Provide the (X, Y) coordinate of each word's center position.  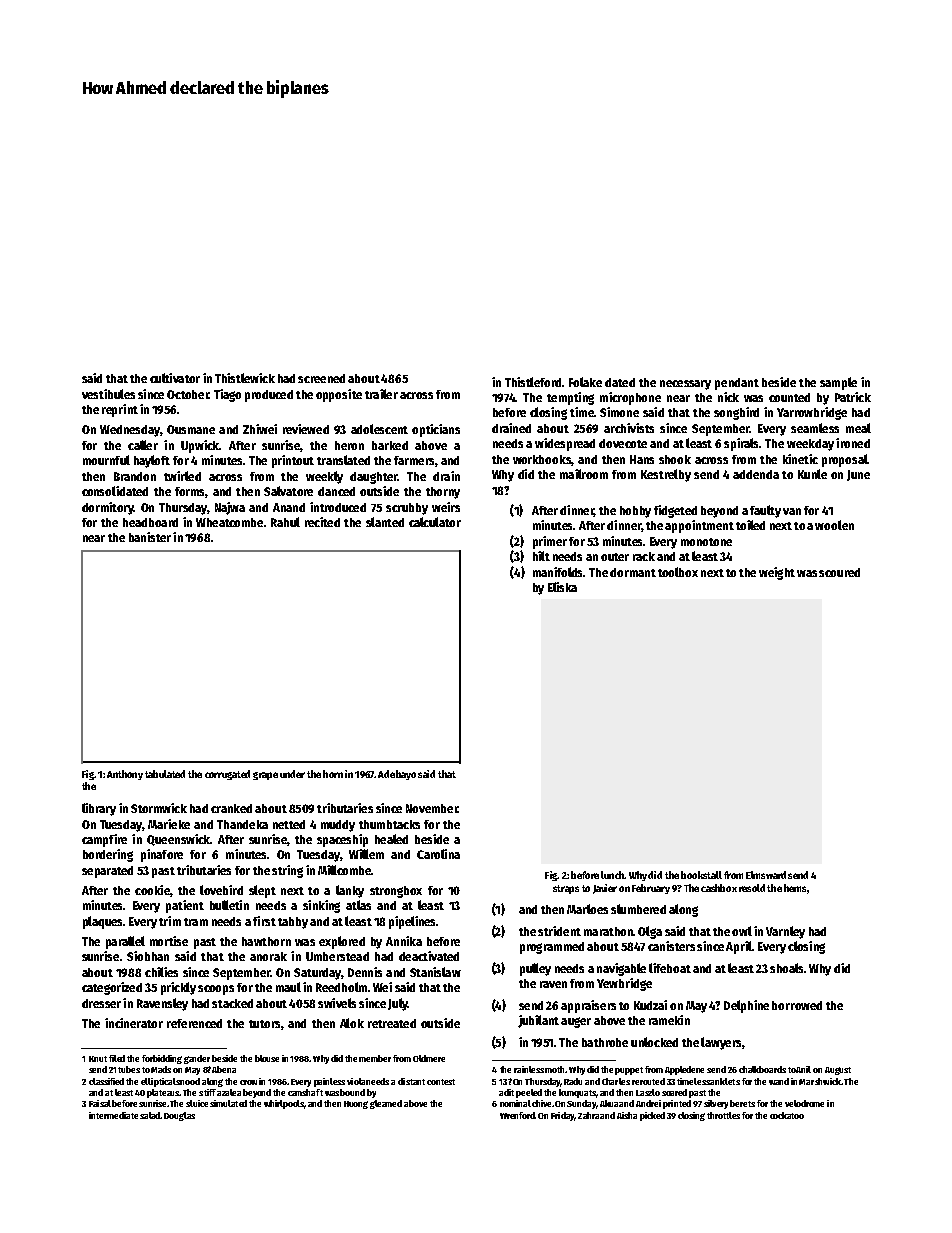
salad (150, 1115)
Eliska (562, 587)
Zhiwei (260, 429)
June (858, 475)
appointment (699, 526)
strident (559, 931)
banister (150, 537)
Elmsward (766, 875)
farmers (414, 460)
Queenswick (178, 840)
